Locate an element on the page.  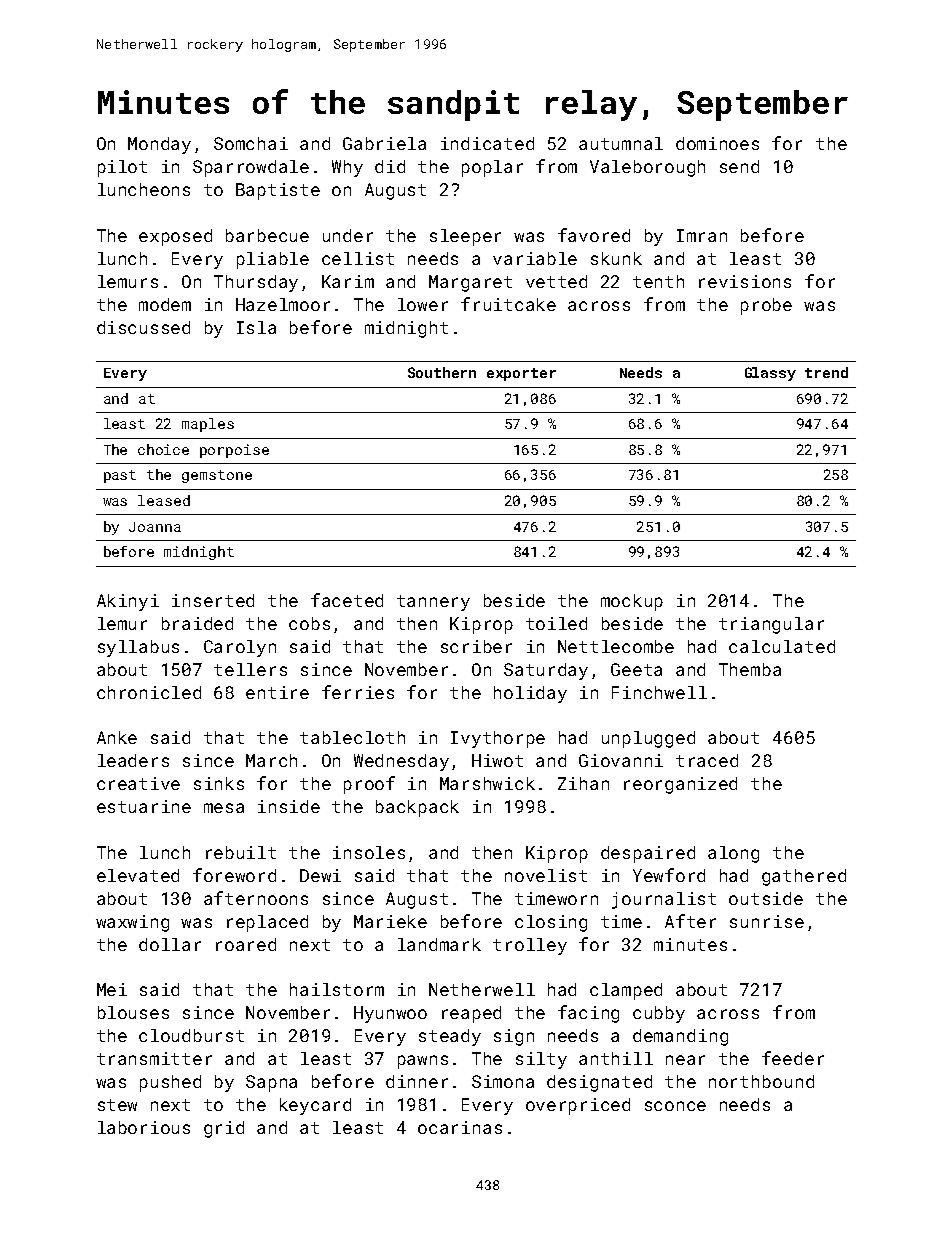
waxwing is located at coordinates (132, 923).
